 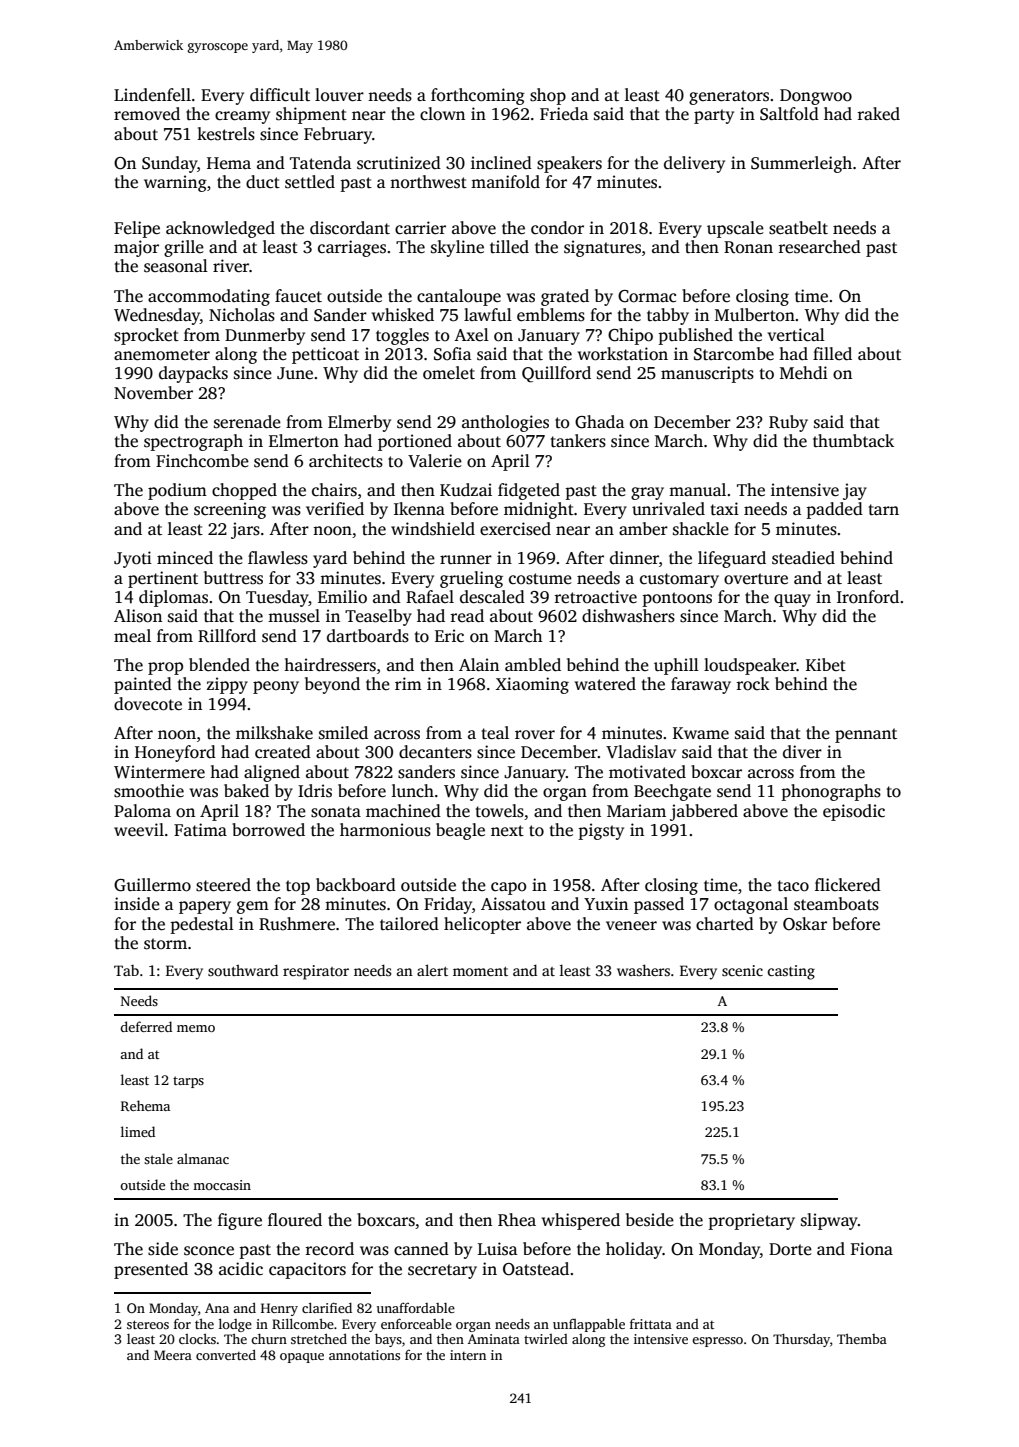 I want to click on generators, so click(x=729, y=97).
